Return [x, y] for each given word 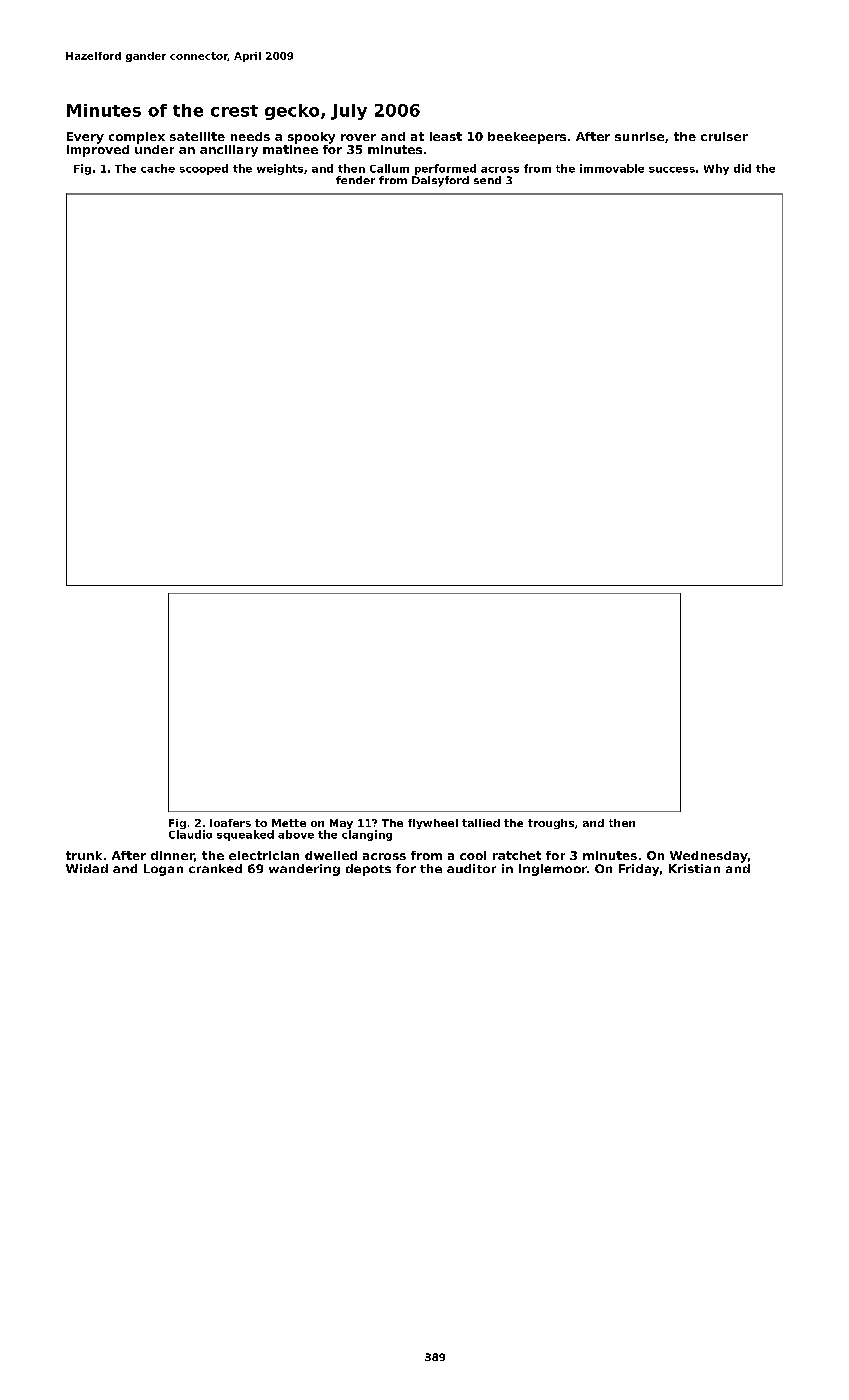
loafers [230, 823]
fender [355, 180]
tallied [481, 823]
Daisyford [440, 181]
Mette [289, 823]
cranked [215, 868]
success [672, 170]
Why [716, 169]
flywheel [433, 824]
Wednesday [709, 857]
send [487, 180]
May [341, 824]
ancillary [229, 151]
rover [358, 137]
